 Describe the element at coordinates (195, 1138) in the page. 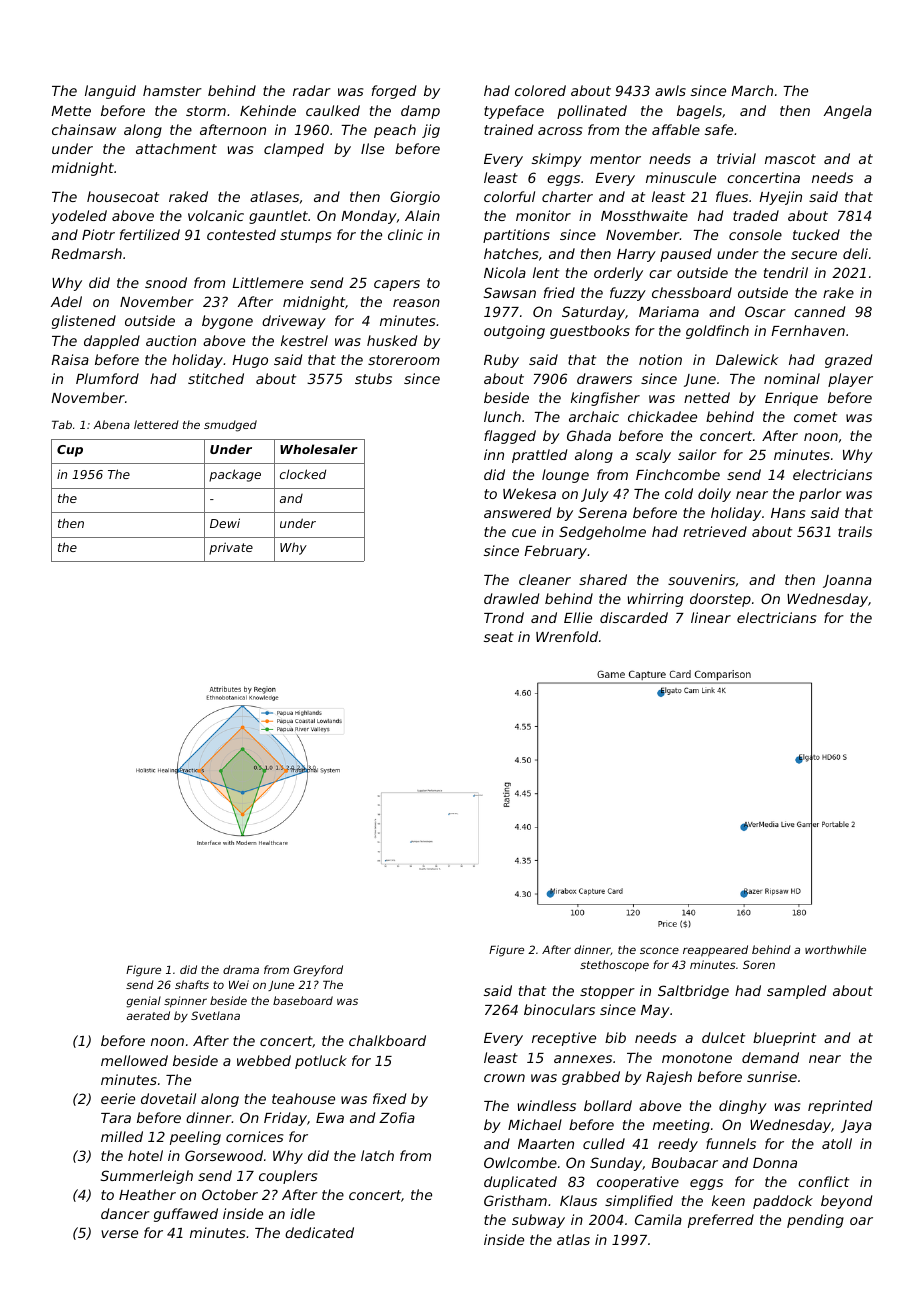

I see `peeling` at that location.
